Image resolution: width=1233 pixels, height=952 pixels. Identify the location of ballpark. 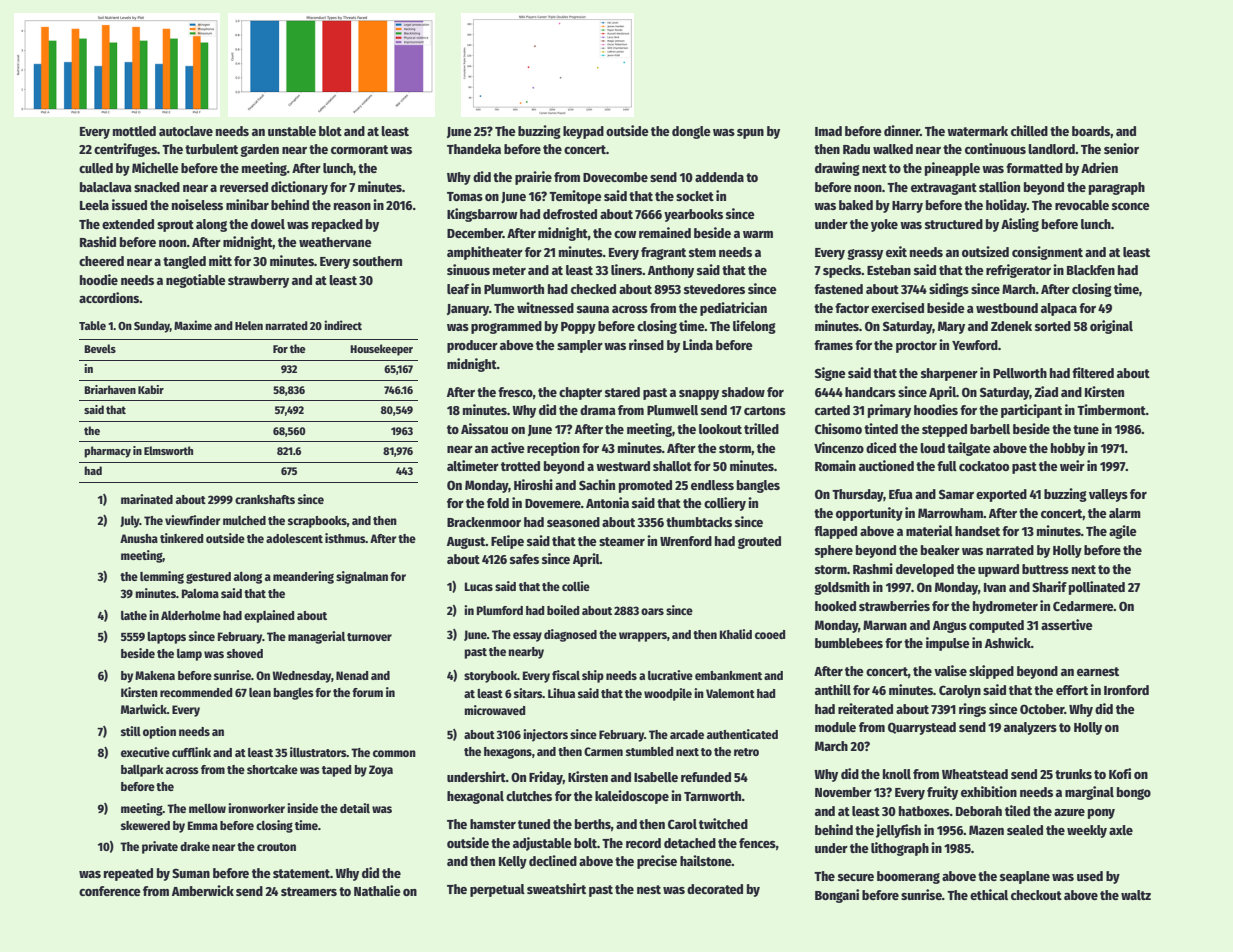
(142, 771).
